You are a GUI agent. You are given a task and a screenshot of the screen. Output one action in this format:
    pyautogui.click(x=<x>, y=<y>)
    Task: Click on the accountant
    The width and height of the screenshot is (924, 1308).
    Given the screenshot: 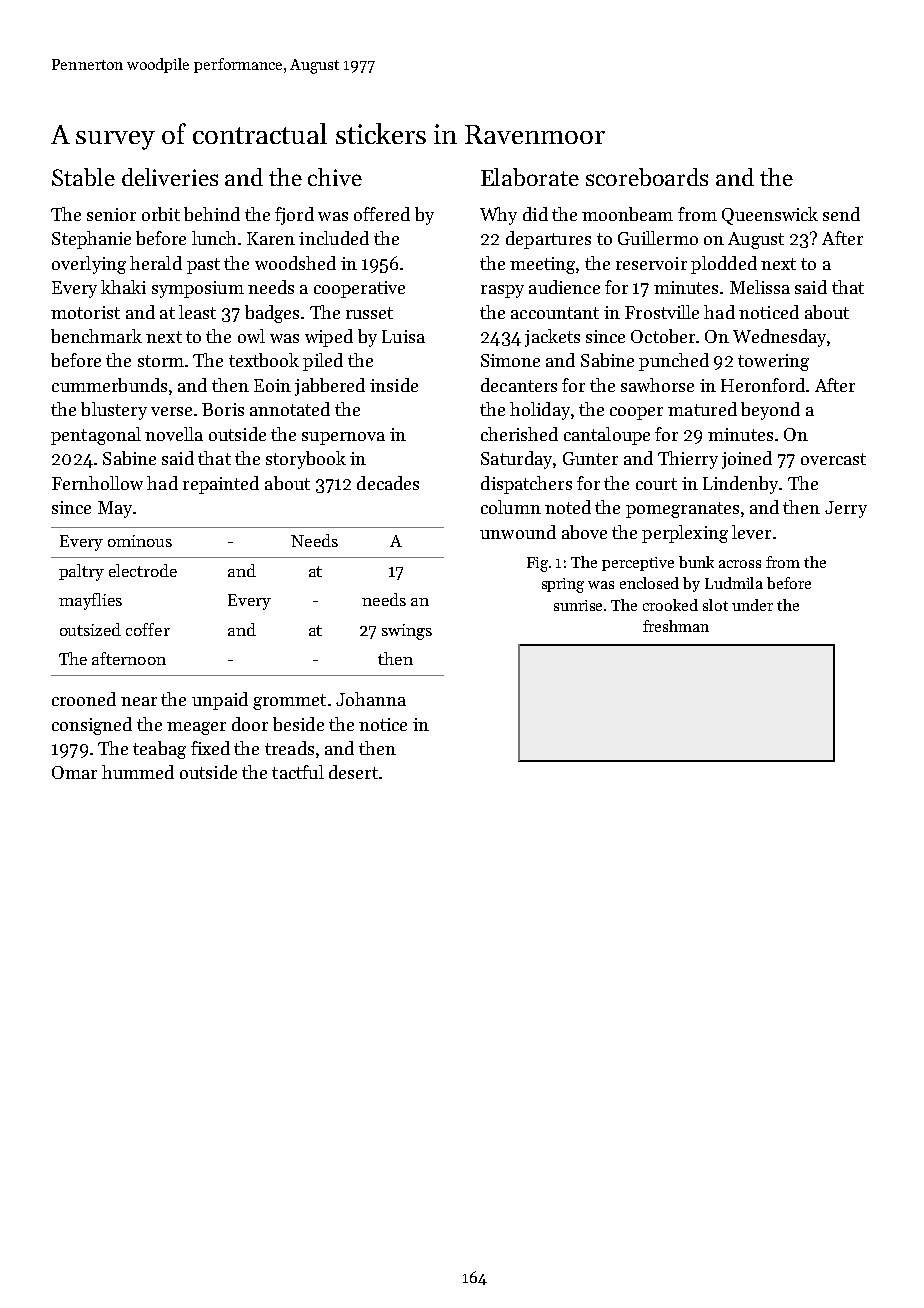 What is the action you would take?
    pyautogui.click(x=555, y=313)
